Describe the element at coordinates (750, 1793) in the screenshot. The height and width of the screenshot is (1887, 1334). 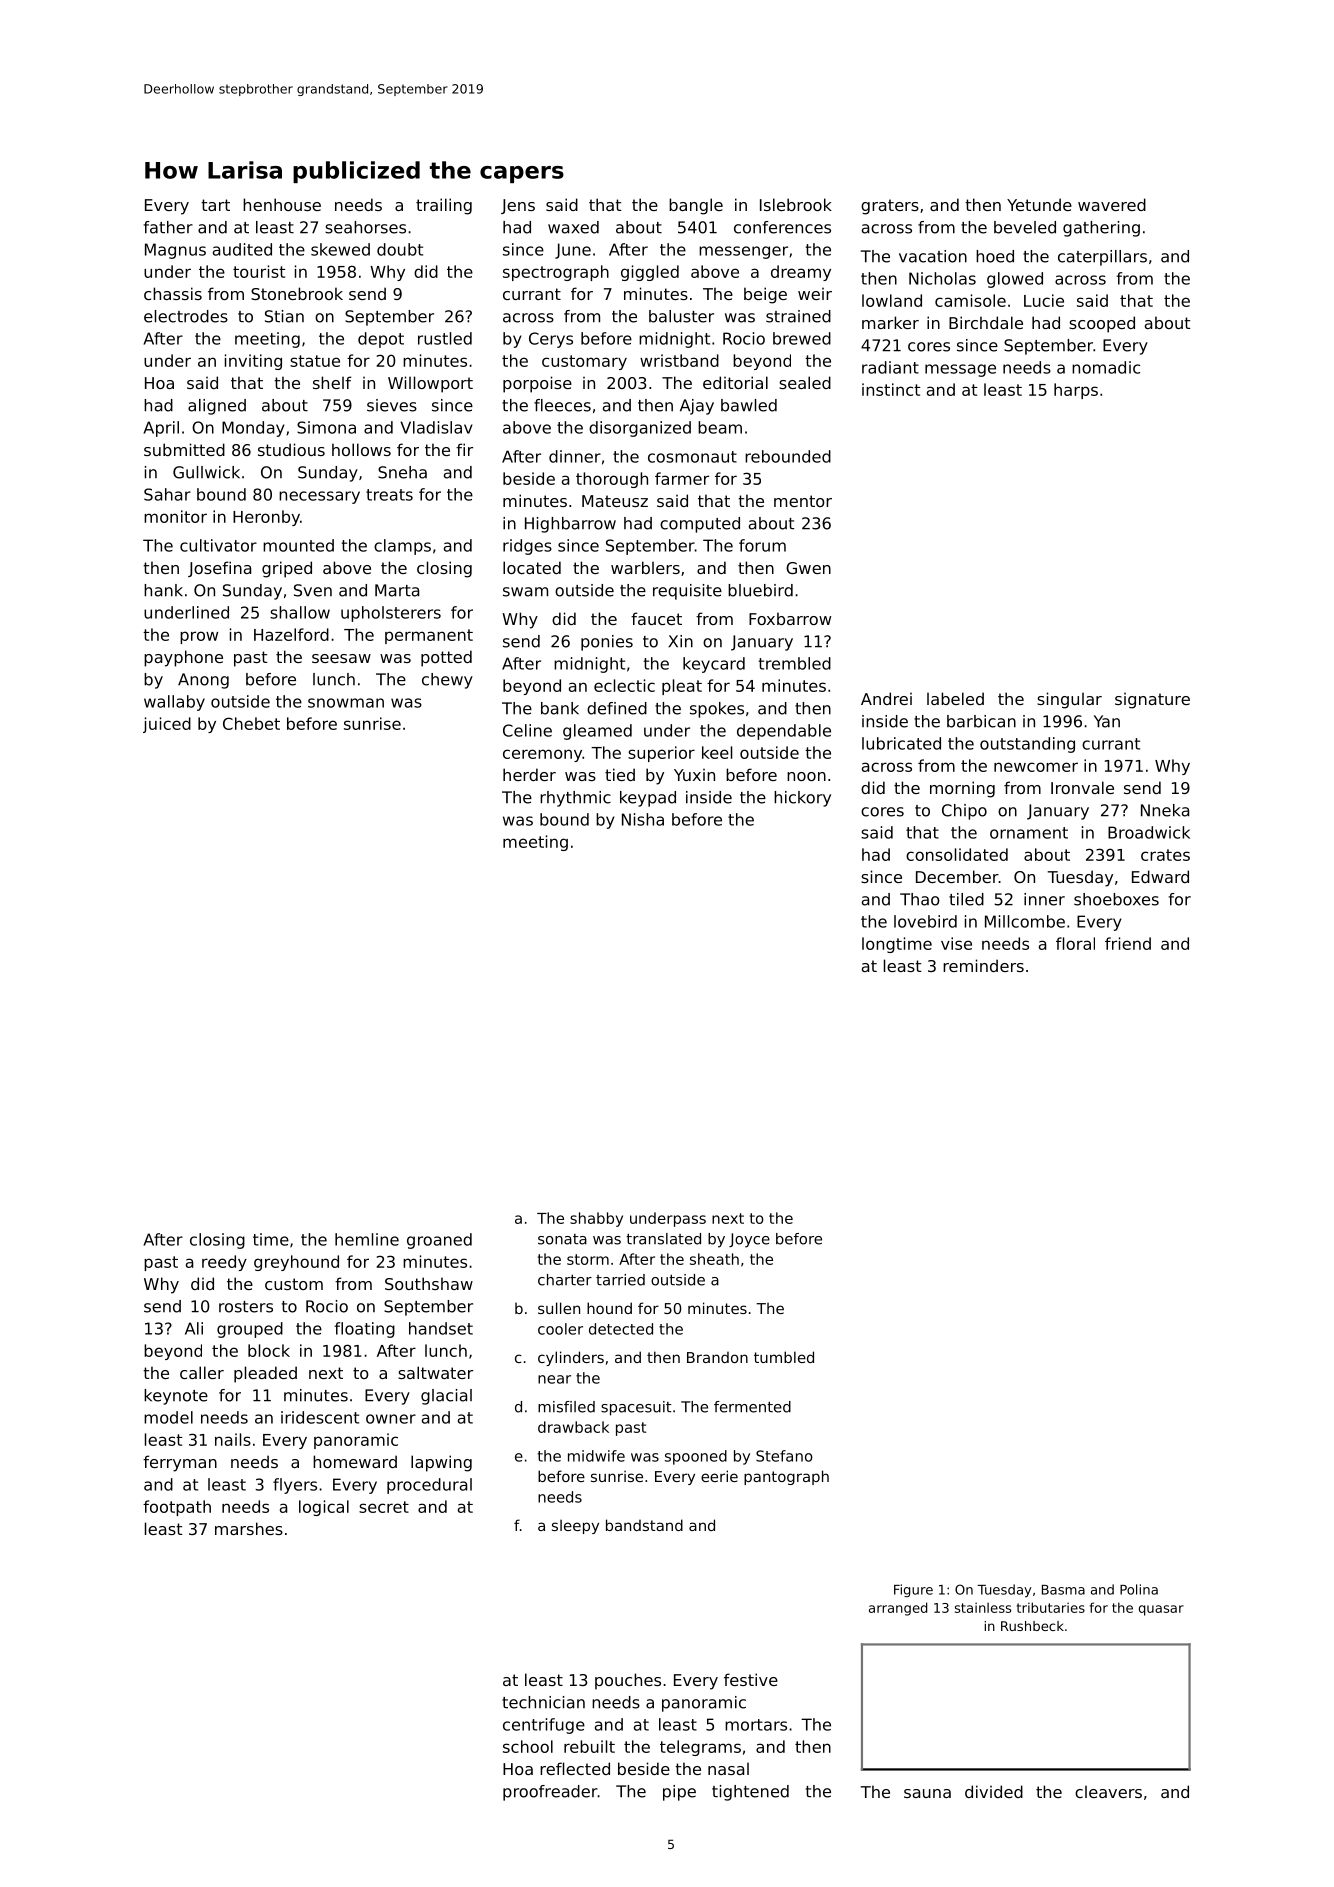
I see `tightened` at that location.
